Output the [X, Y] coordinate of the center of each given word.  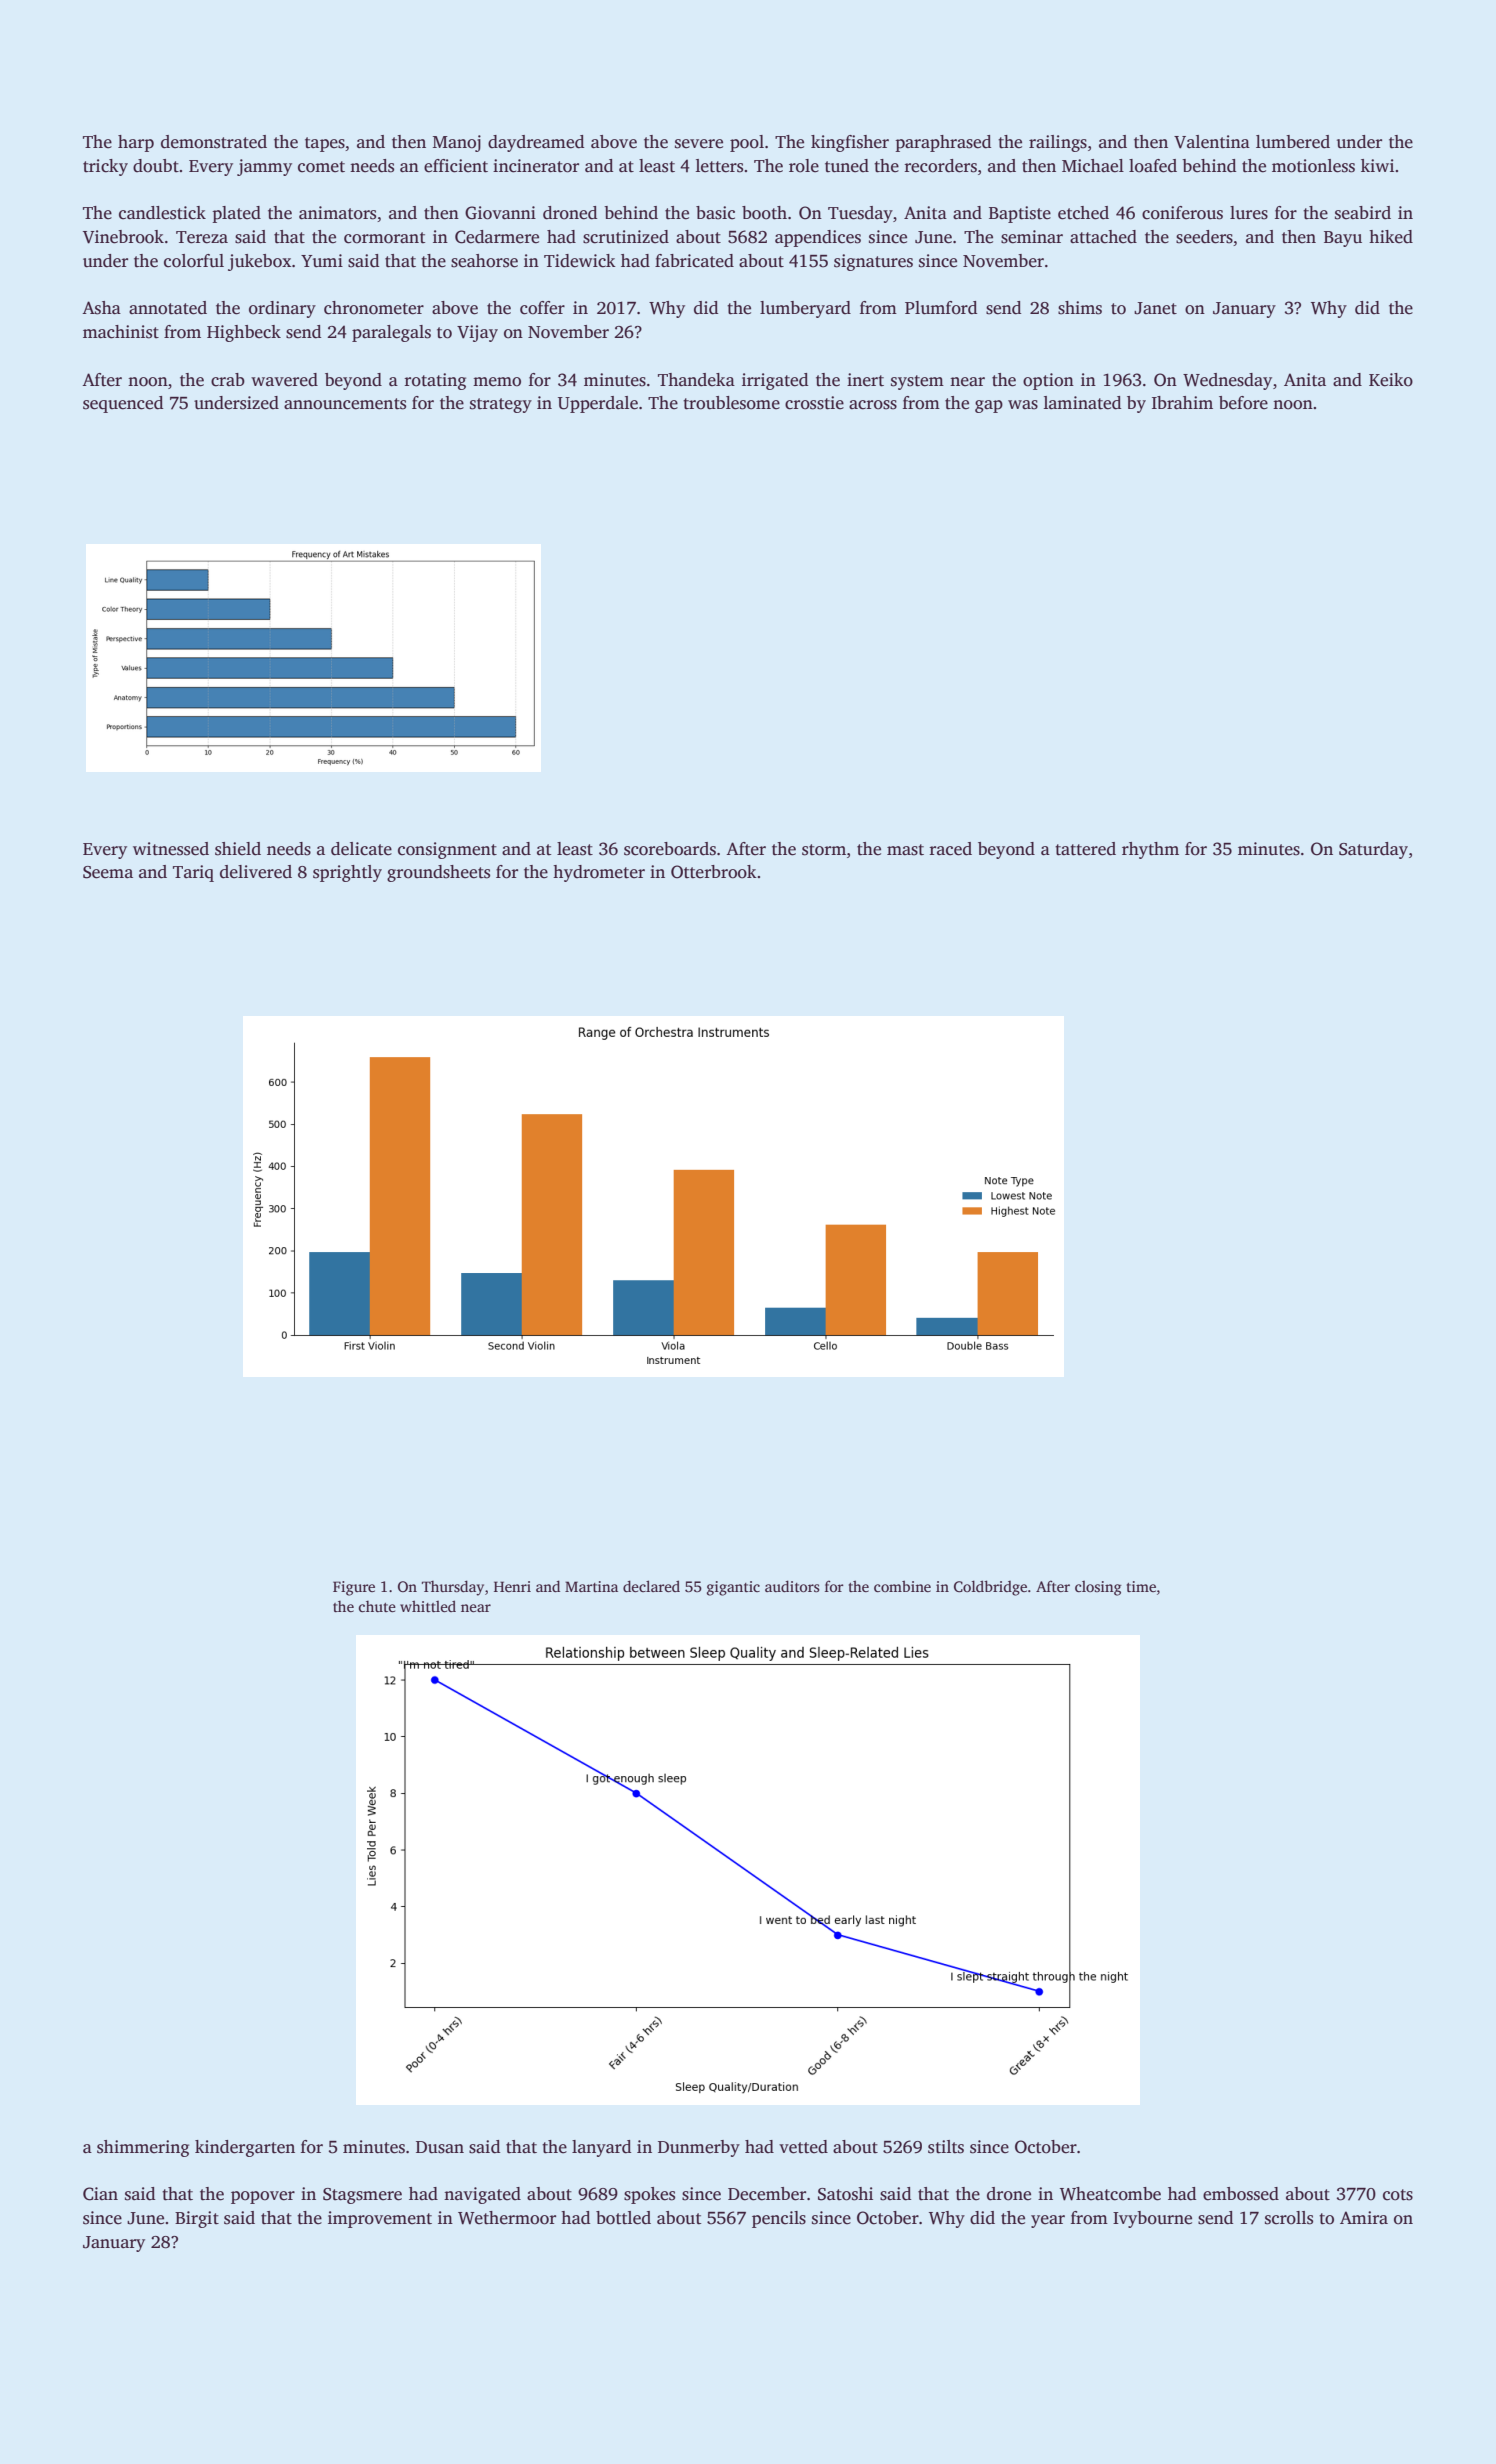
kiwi [1377, 165]
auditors [792, 1586]
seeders [1204, 237]
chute [377, 1606]
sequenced [123, 404]
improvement [380, 2219]
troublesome [731, 403]
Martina [591, 1586]
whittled [428, 1606]
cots [1398, 2195]
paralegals [391, 333]
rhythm [1150, 850]
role [804, 166]
